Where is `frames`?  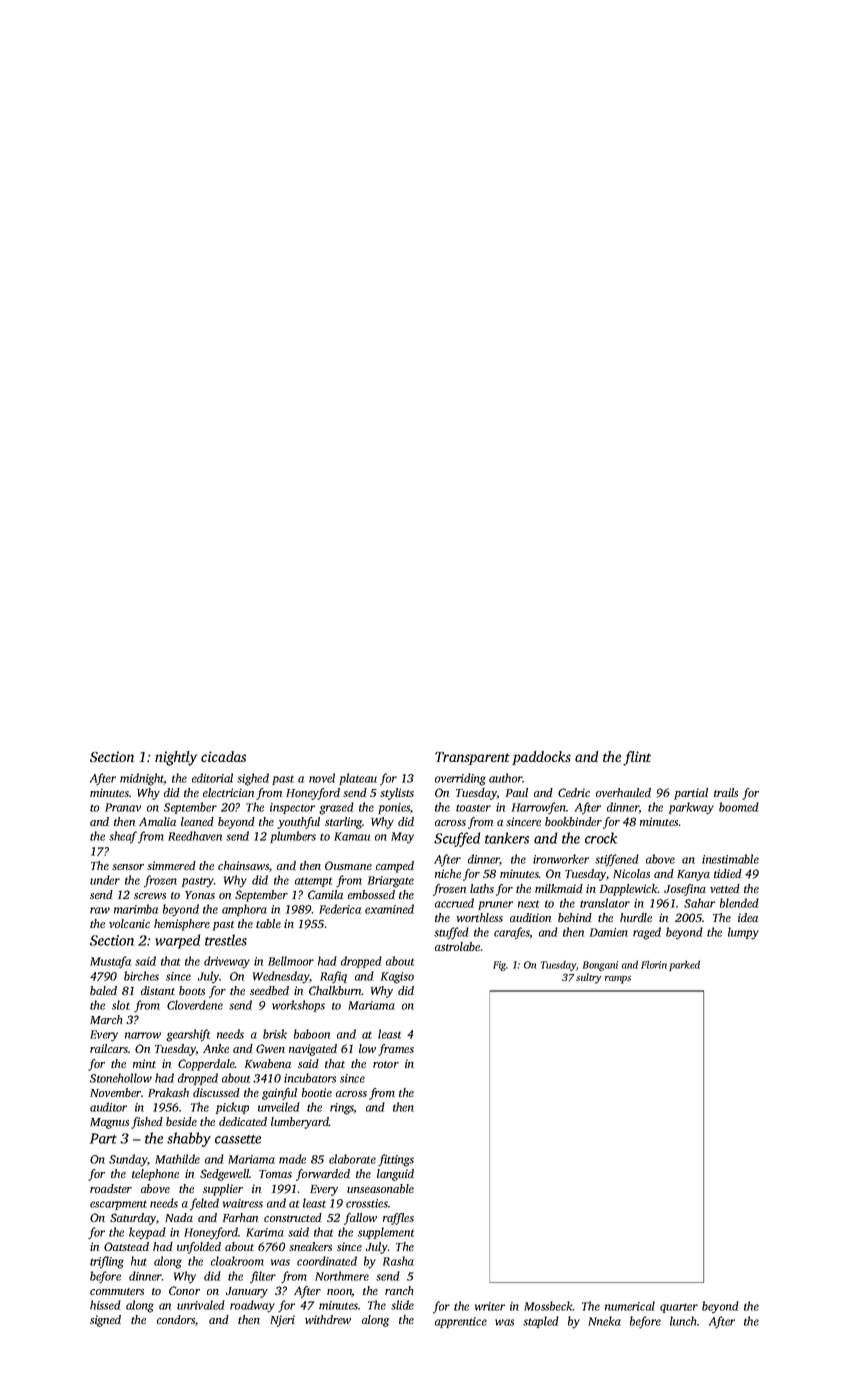 frames is located at coordinates (396, 1050).
